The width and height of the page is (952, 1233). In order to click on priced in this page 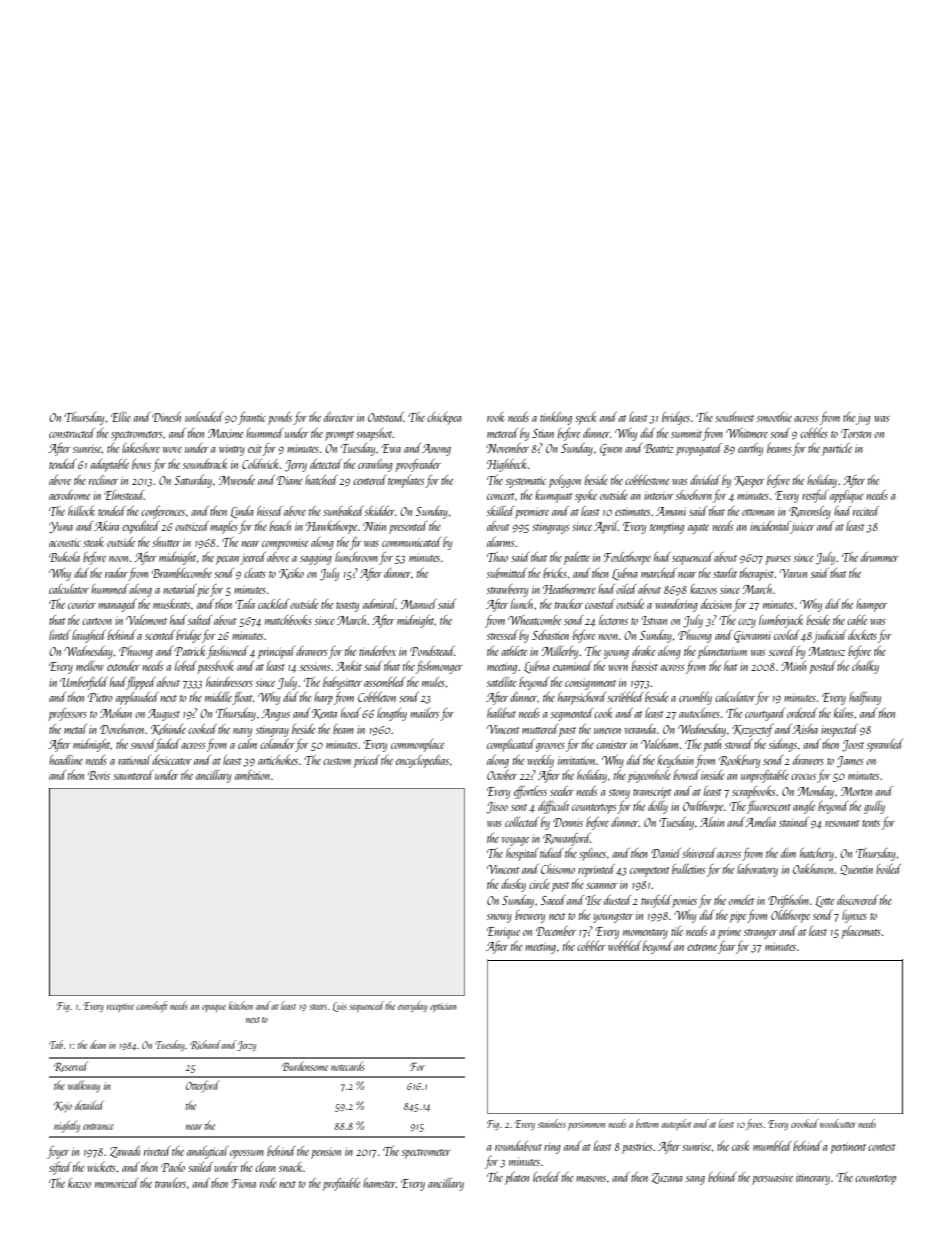, I will do `click(367, 761)`.
